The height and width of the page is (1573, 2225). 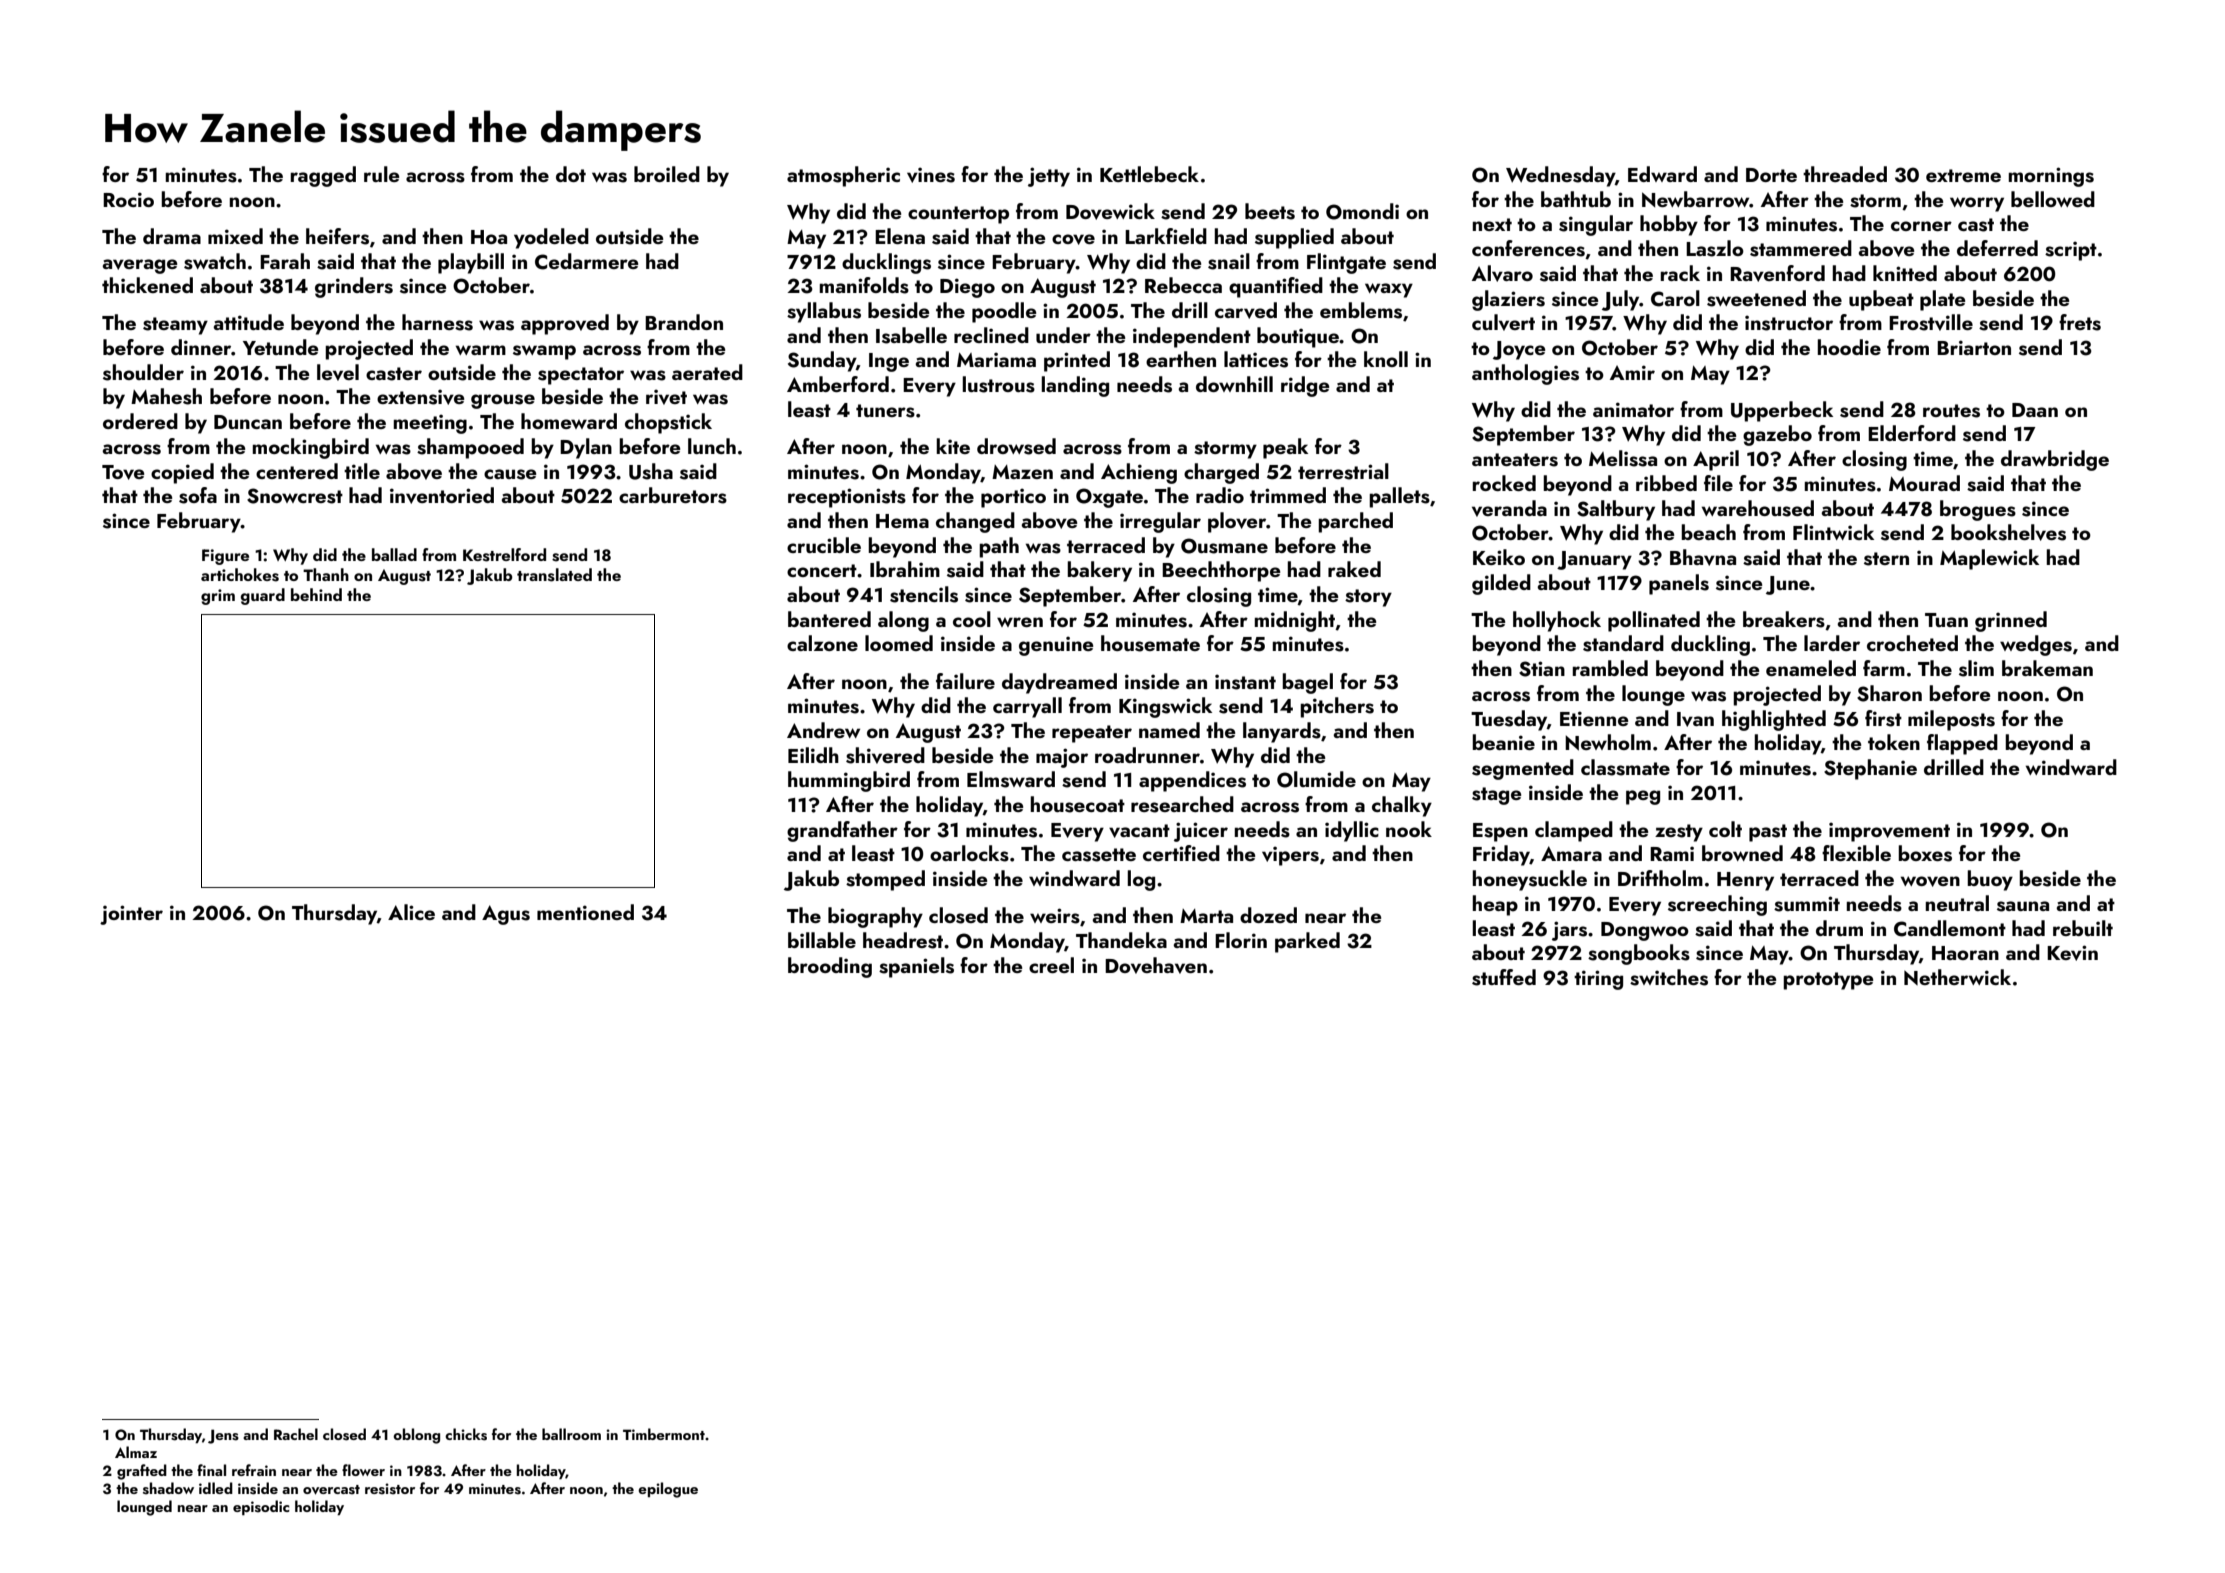 What do you see at coordinates (965, 681) in the page?
I see `failure` at bounding box center [965, 681].
